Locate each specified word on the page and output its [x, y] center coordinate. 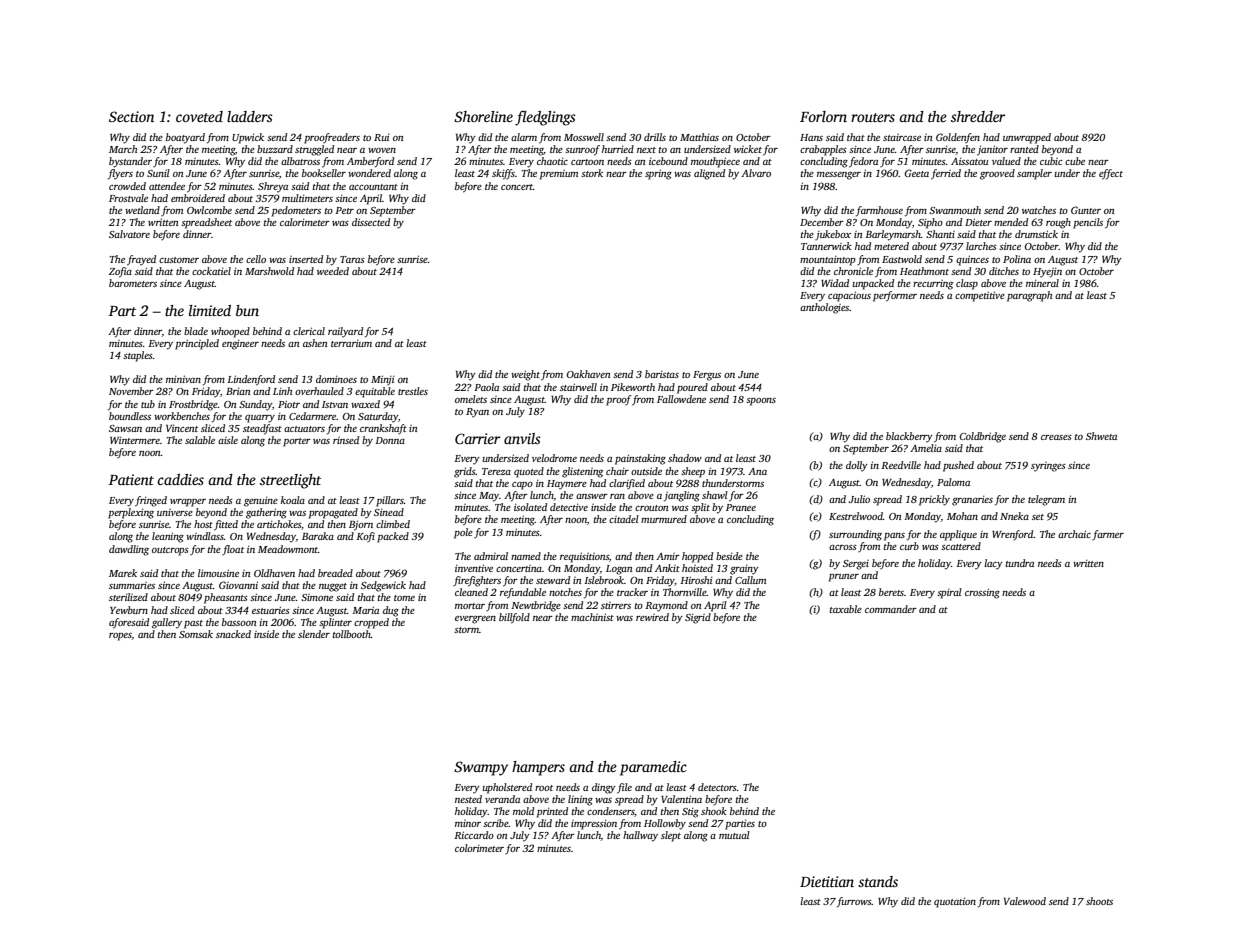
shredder [978, 116]
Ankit [667, 568]
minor [468, 823]
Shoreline [483, 116]
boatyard [185, 138]
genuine [261, 501]
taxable [846, 609]
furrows [854, 902]
